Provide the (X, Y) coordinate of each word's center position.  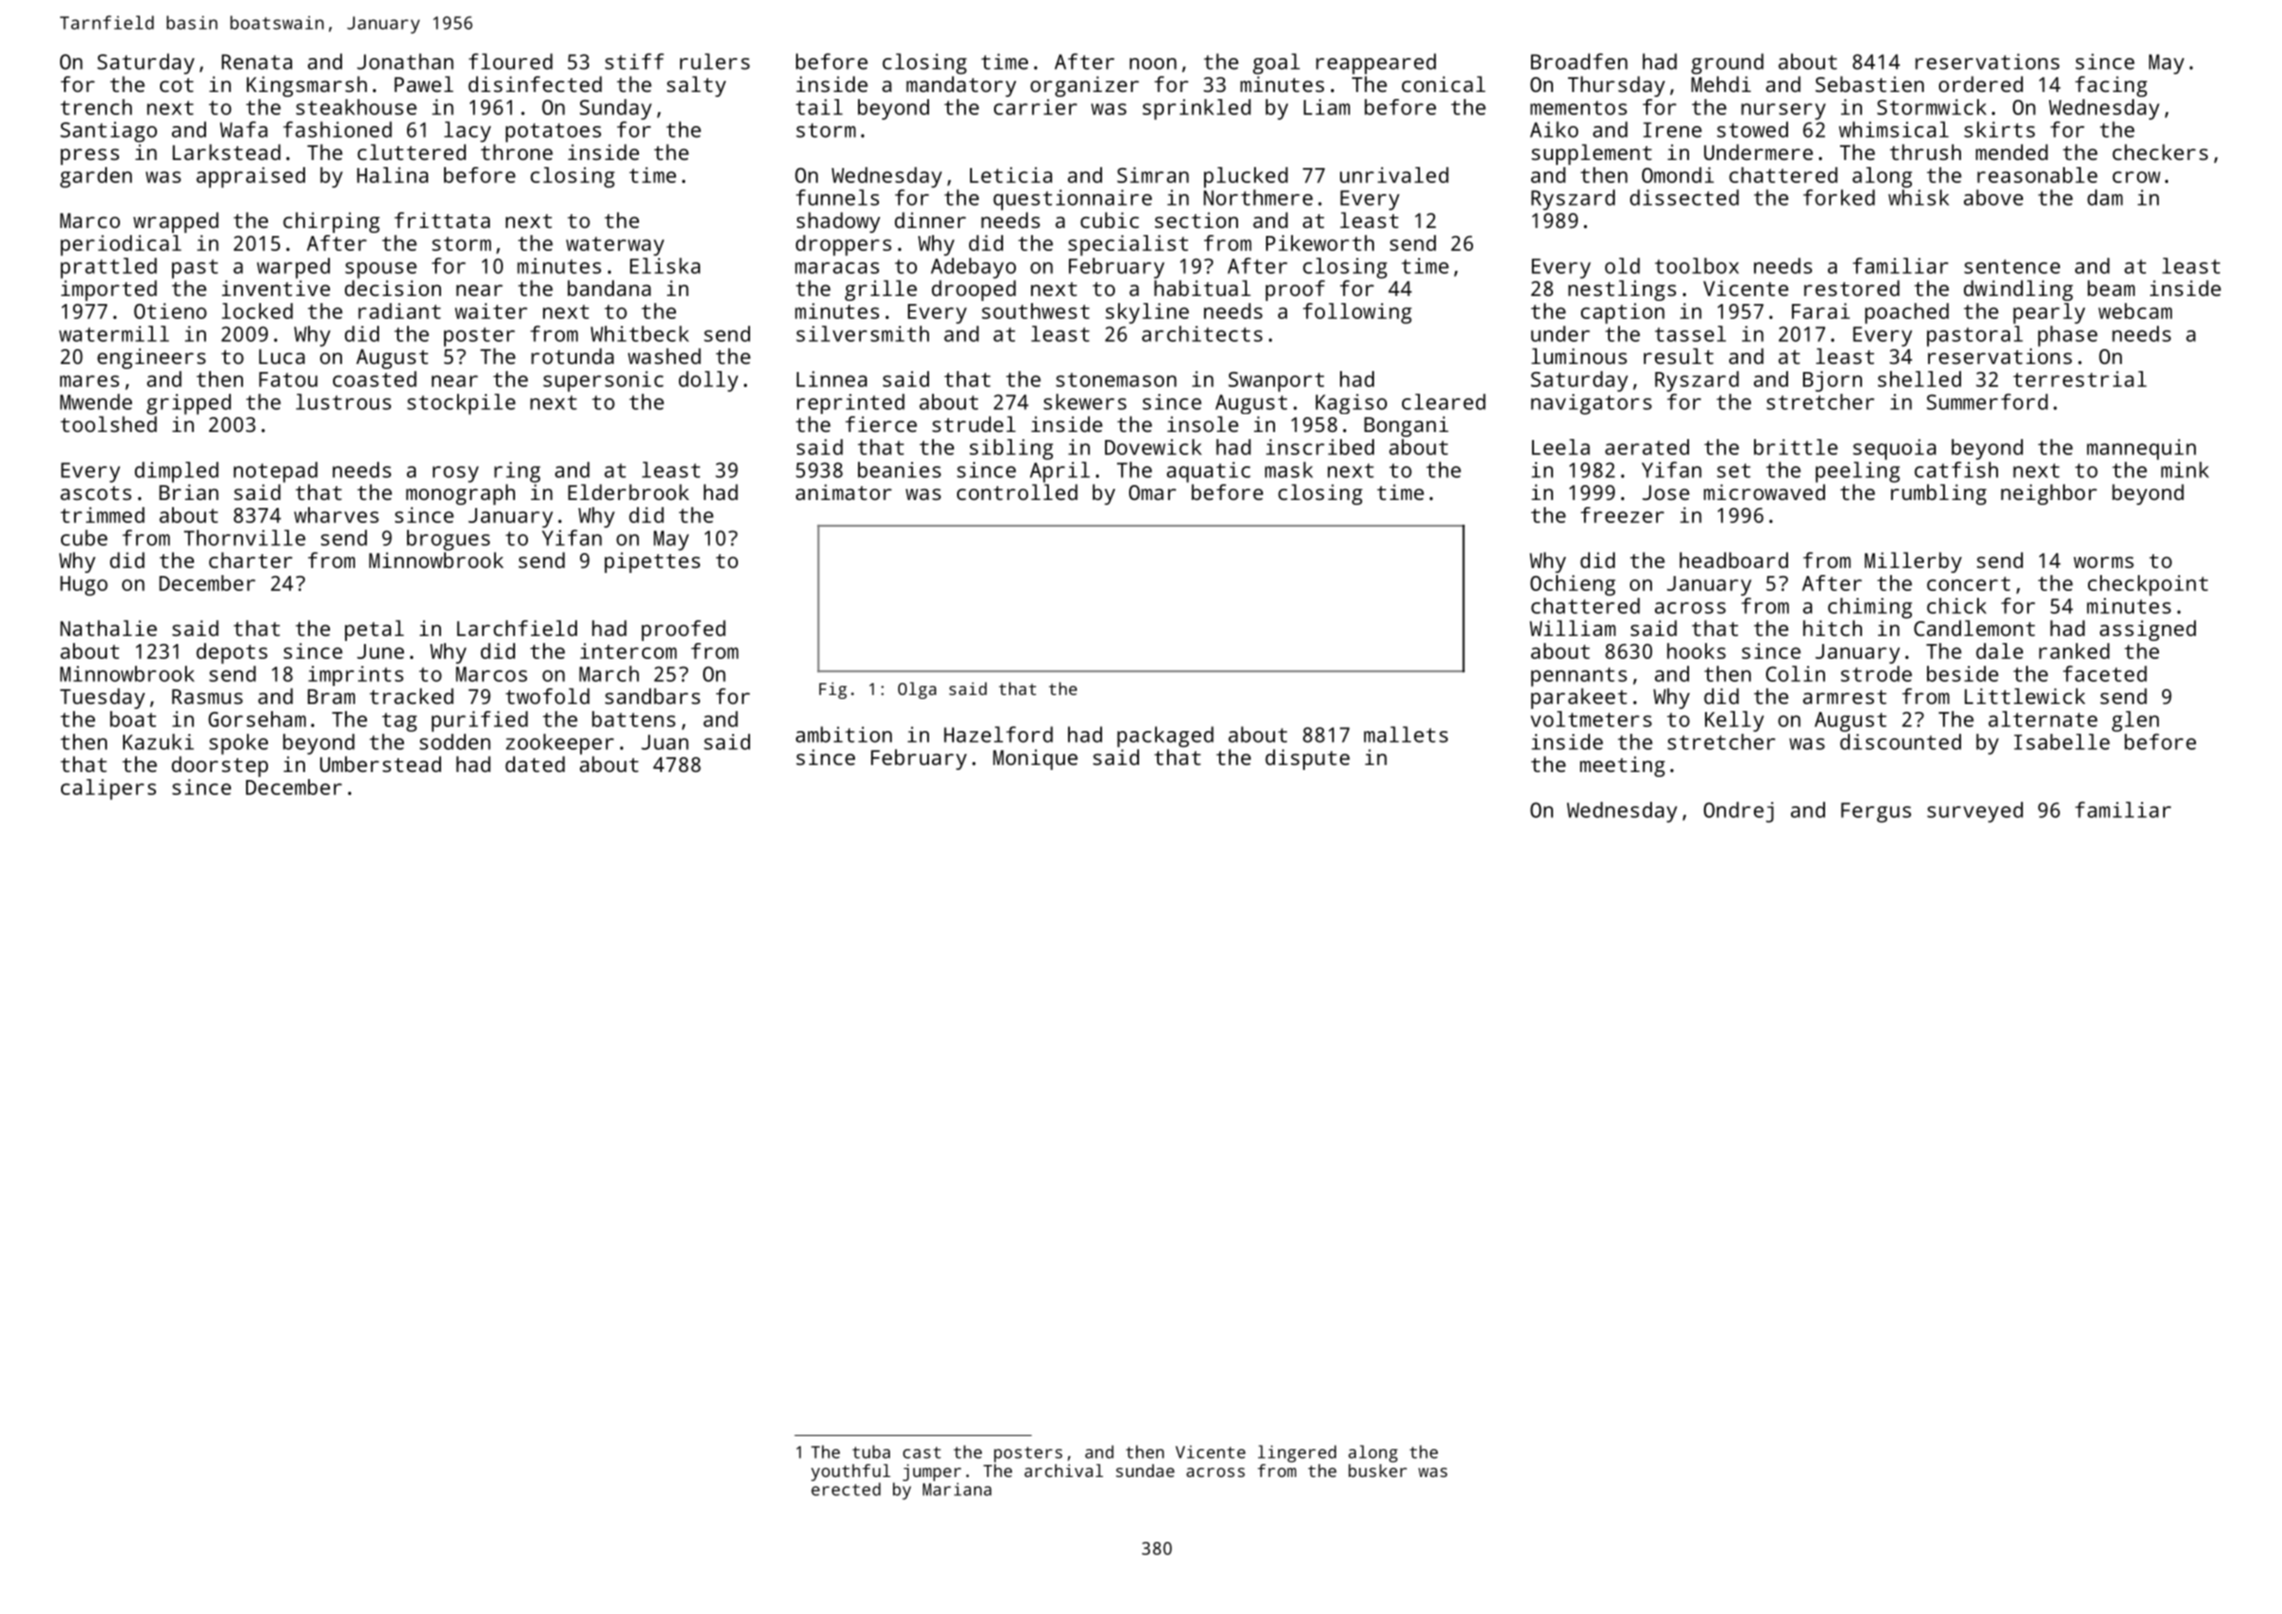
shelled (1919, 379)
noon (1153, 64)
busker (1378, 1470)
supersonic (603, 381)
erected (846, 1489)
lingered (1297, 1454)
